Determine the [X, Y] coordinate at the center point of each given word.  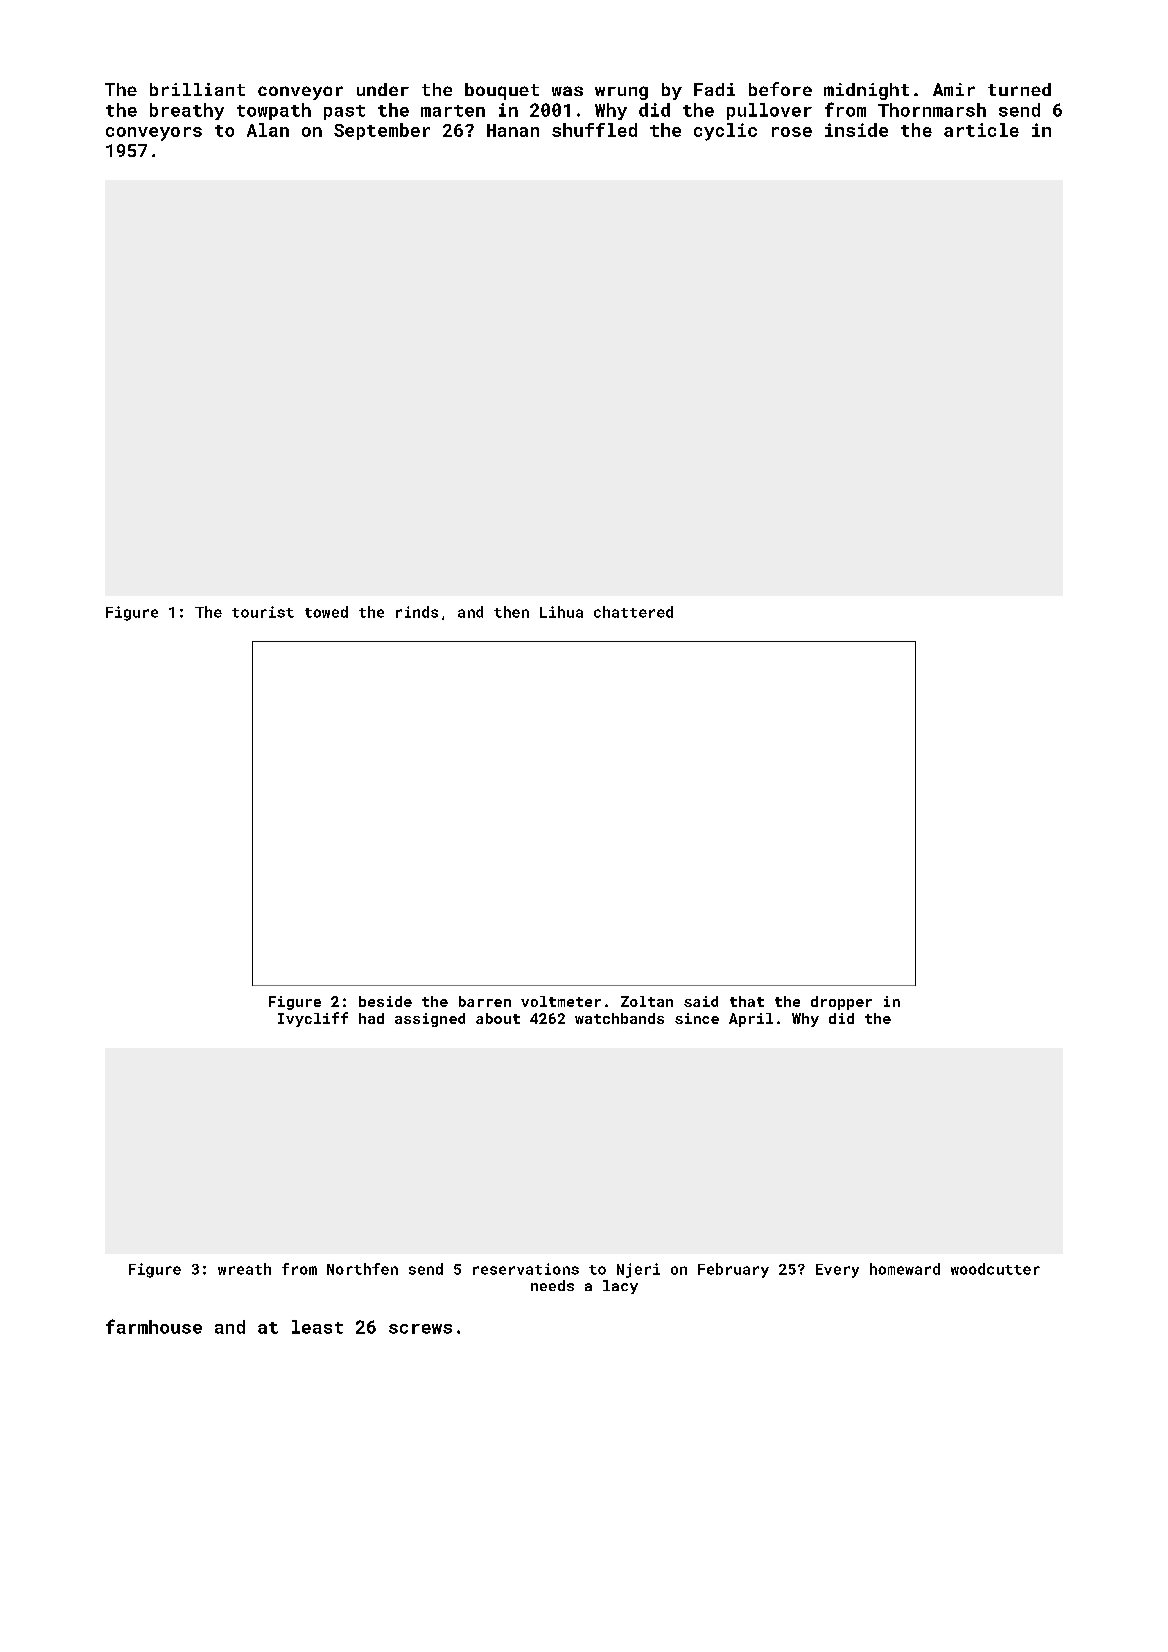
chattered [633, 612]
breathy [187, 111]
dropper [841, 1003]
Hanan [513, 130]
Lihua [561, 612]
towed [326, 612]
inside [856, 130]
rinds [417, 612]
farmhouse [154, 1326]
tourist [263, 612]
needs [552, 1285]
